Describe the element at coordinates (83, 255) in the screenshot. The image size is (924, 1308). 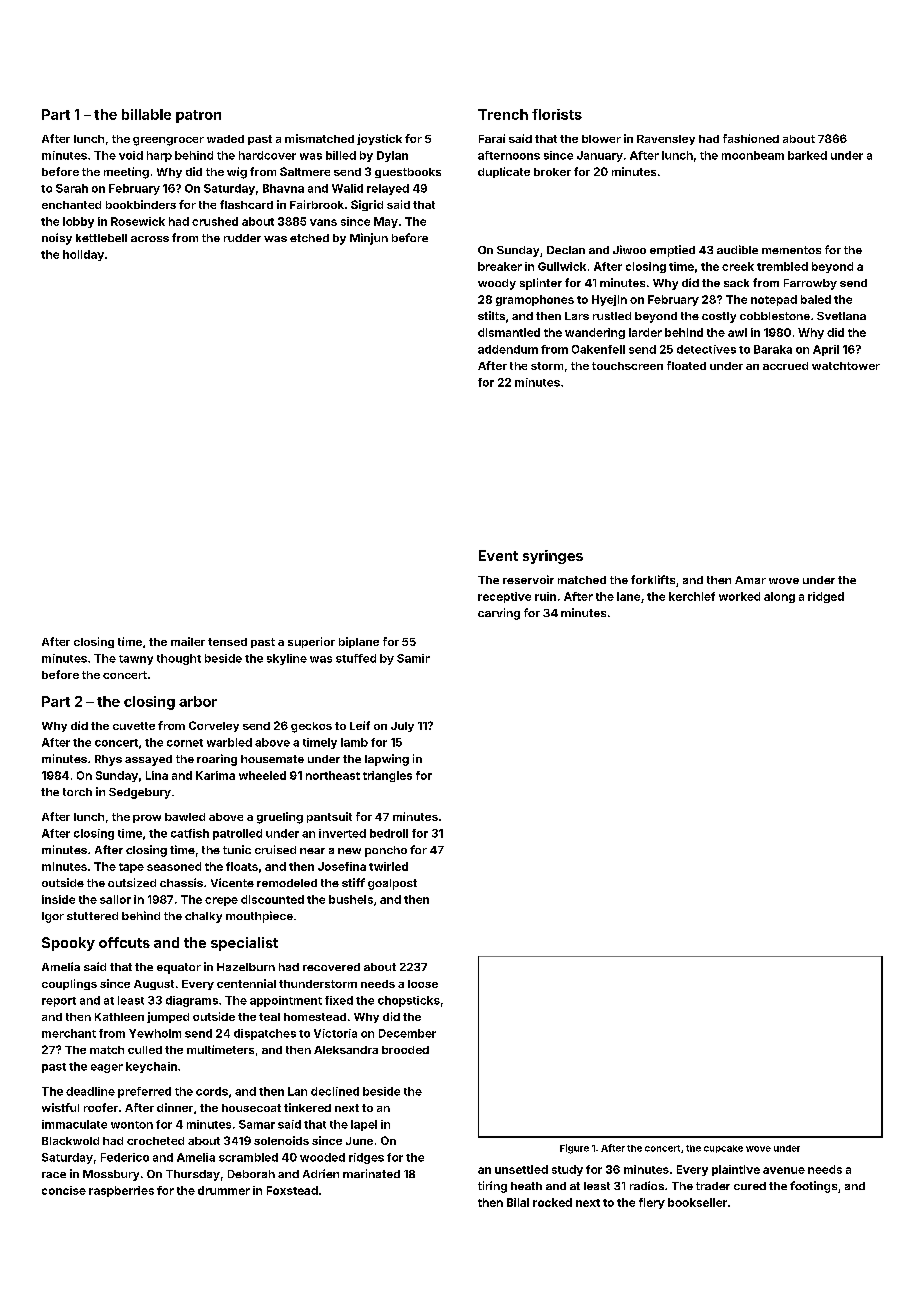
I see `holiday` at that location.
